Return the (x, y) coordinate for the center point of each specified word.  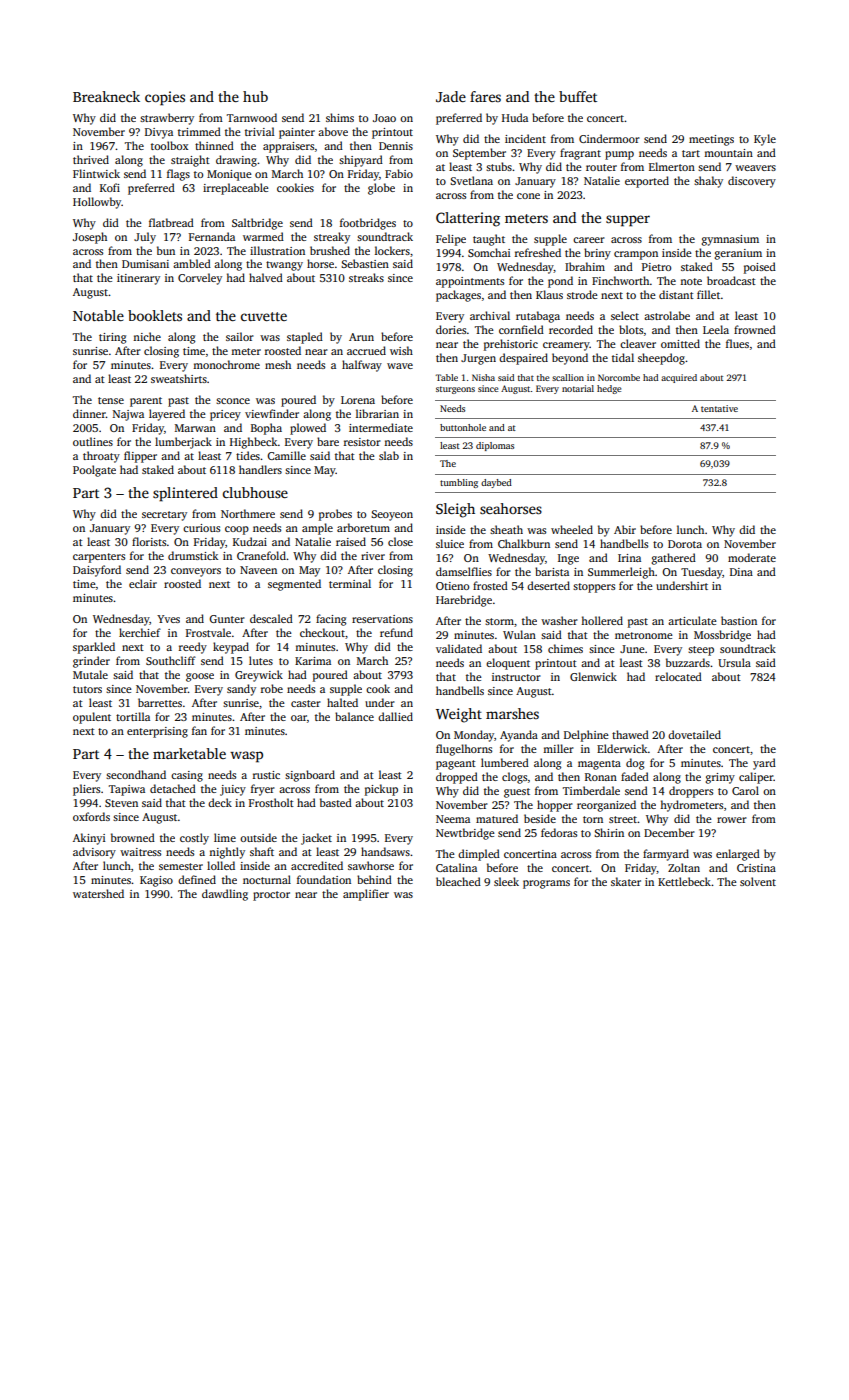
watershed (98, 893)
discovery (752, 182)
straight (190, 161)
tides (248, 455)
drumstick (193, 555)
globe (381, 189)
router (601, 167)
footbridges (368, 224)
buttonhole (463, 427)
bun (166, 250)
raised (351, 541)
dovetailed (694, 734)
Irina (629, 558)
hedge (609, 389)
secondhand (136, 774)
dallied (395, 716)
